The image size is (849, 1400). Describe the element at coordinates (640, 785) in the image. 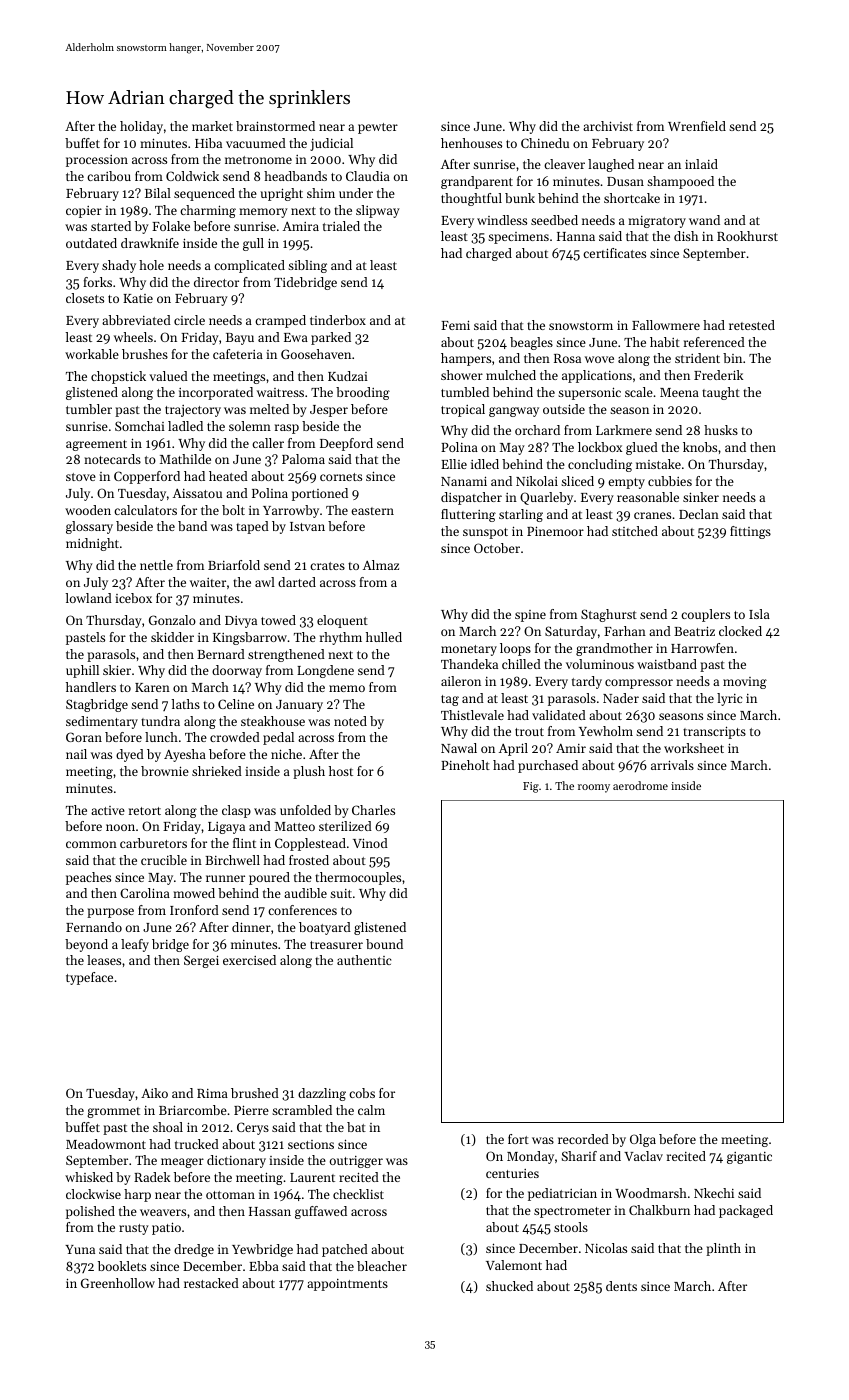

I see `aerodrome` at that location.
